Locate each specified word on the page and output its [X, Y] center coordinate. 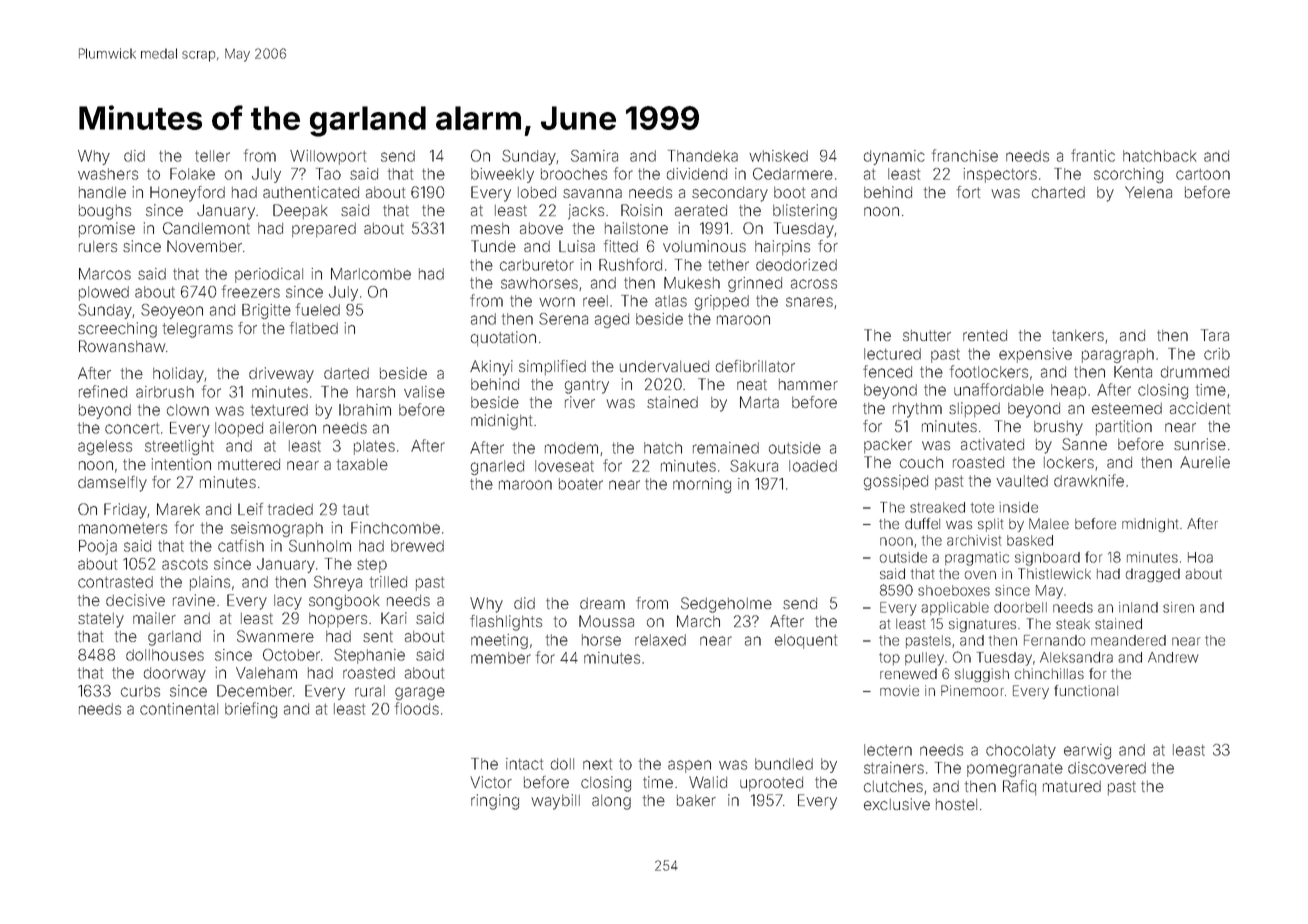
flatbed [314, 328]
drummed [1195, 372]
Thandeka [703, 156]
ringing [495, 802]
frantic [1093, 155]
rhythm [917, 410]
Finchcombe [395, 528]
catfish [241, 545]
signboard [1047, 559]
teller [212, 156]
